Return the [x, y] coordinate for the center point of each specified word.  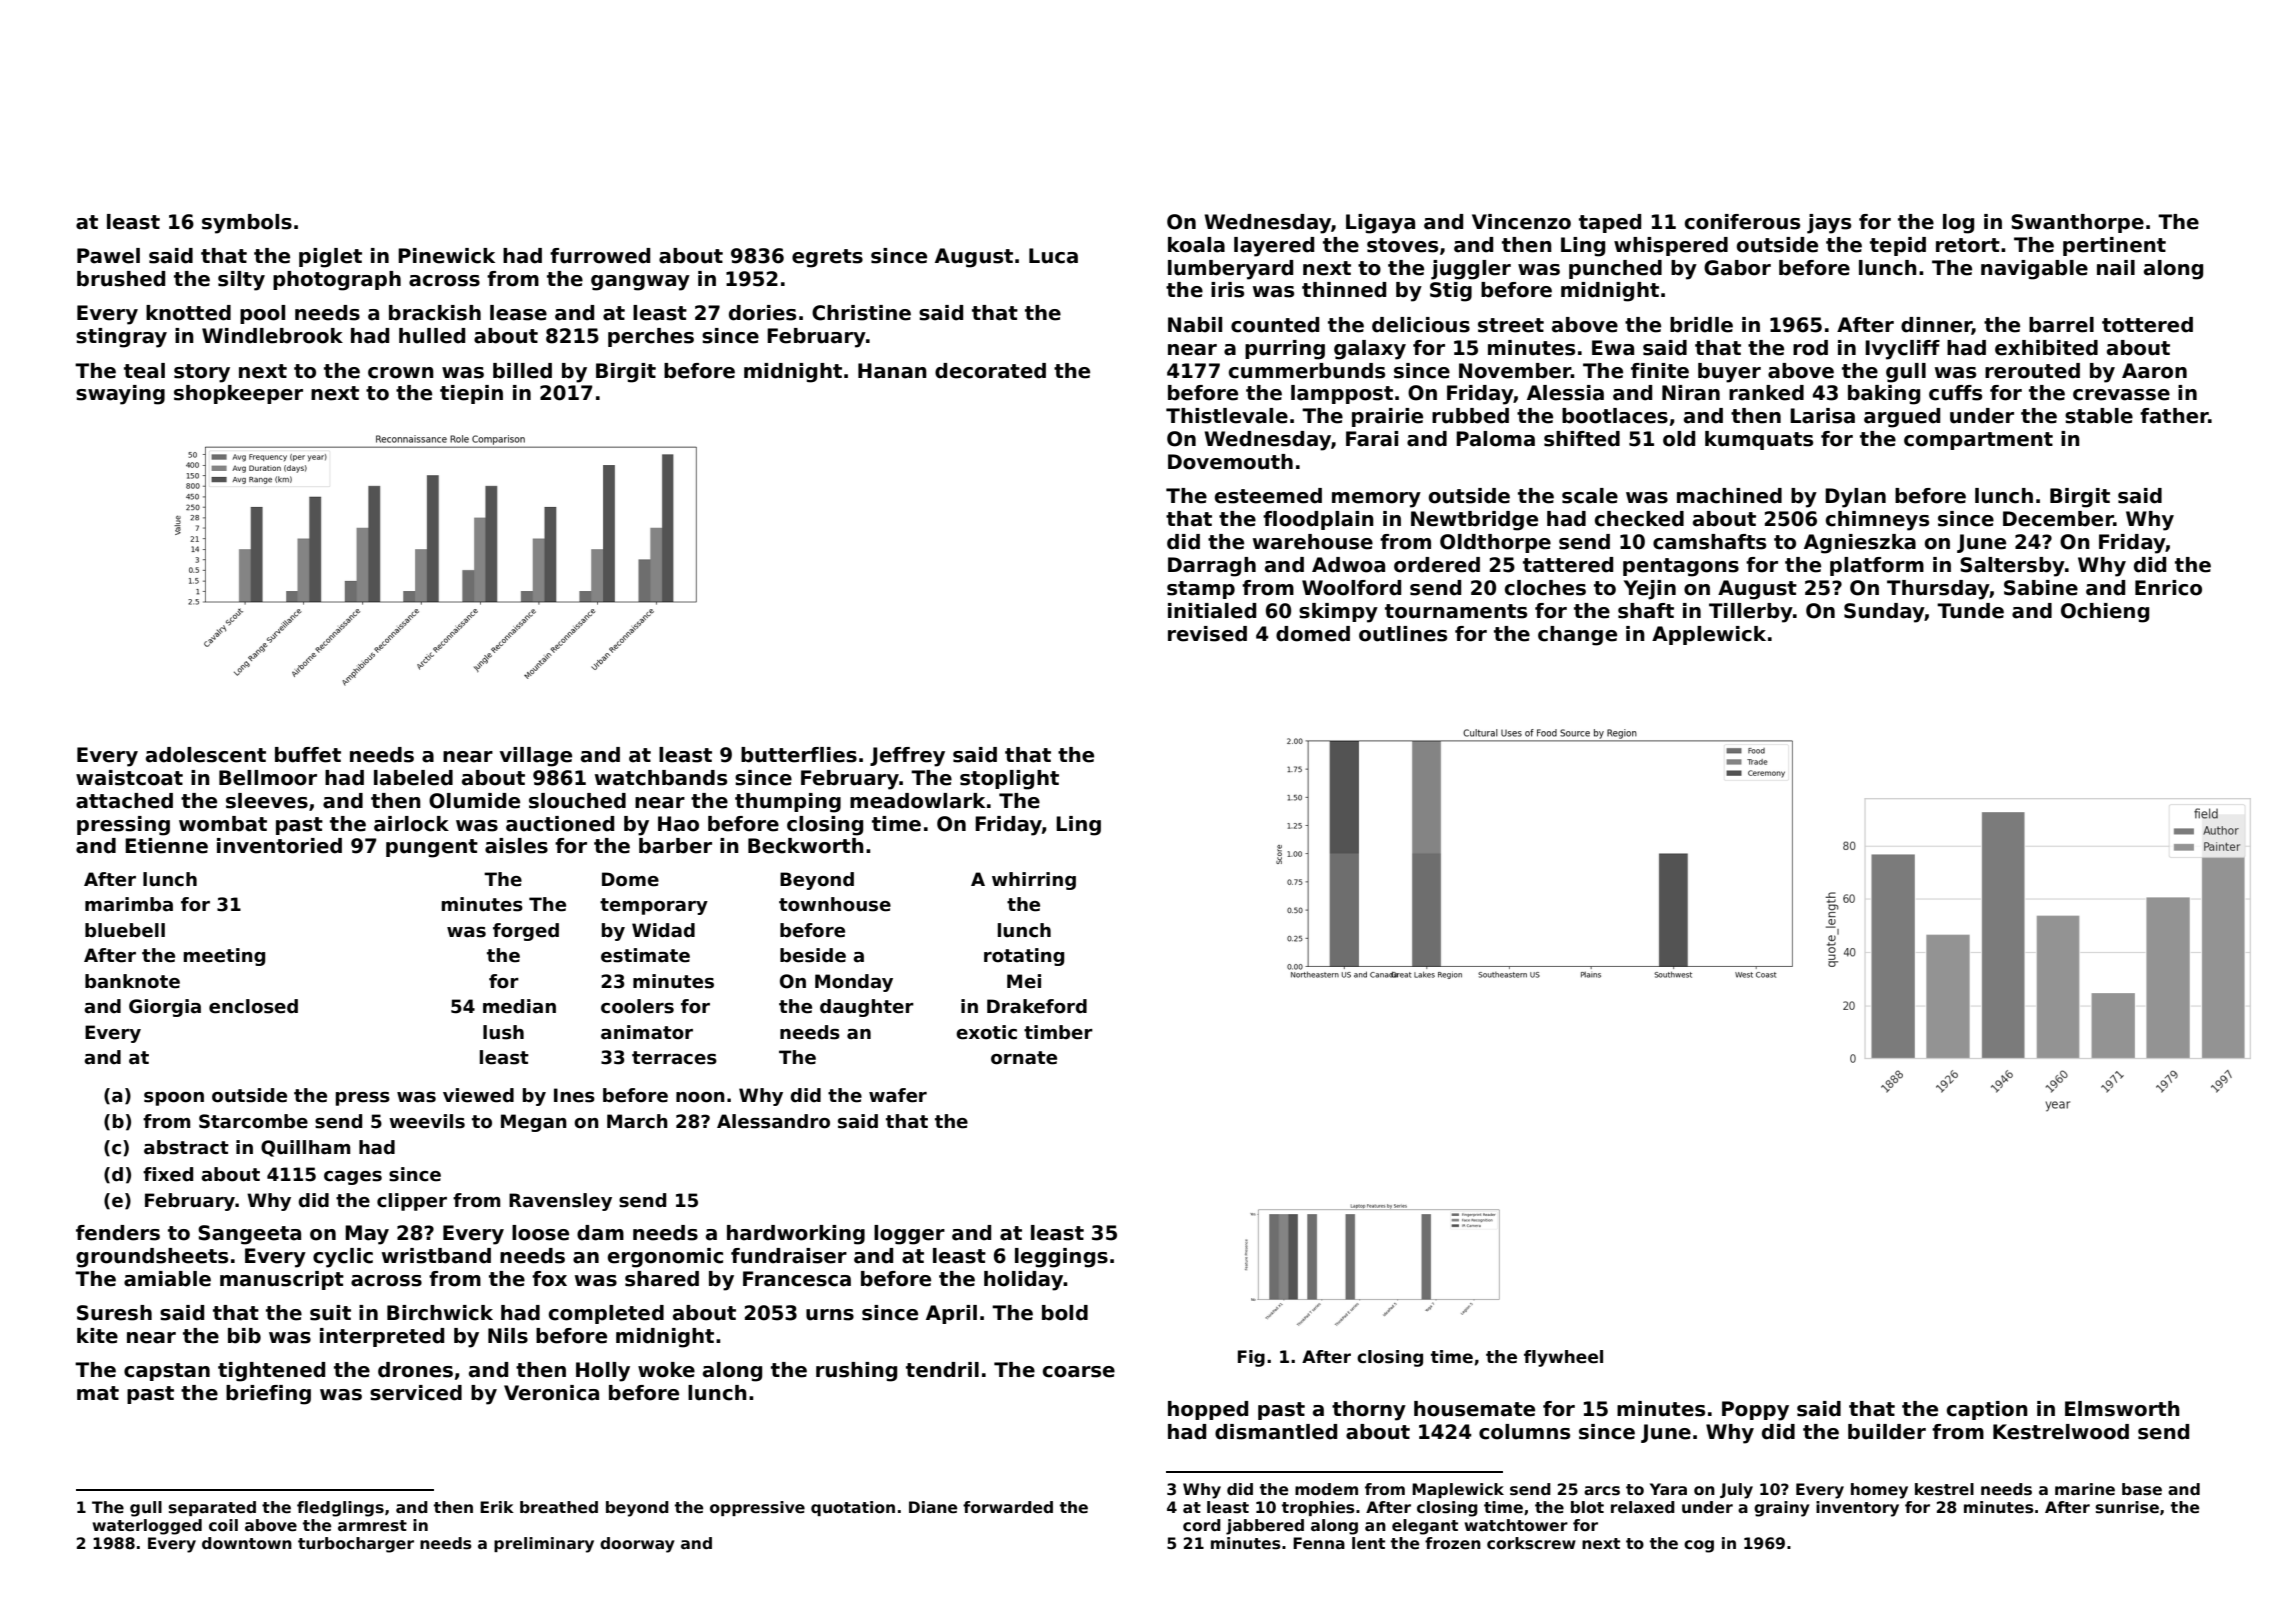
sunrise [2127, 1507]
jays [1829, 224]
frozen [1453, 1543]
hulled [432, 336]
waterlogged [147, 1527]
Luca [1053, 256]
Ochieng [2105, 613]
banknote [132, 981]
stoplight [1009, 780]
